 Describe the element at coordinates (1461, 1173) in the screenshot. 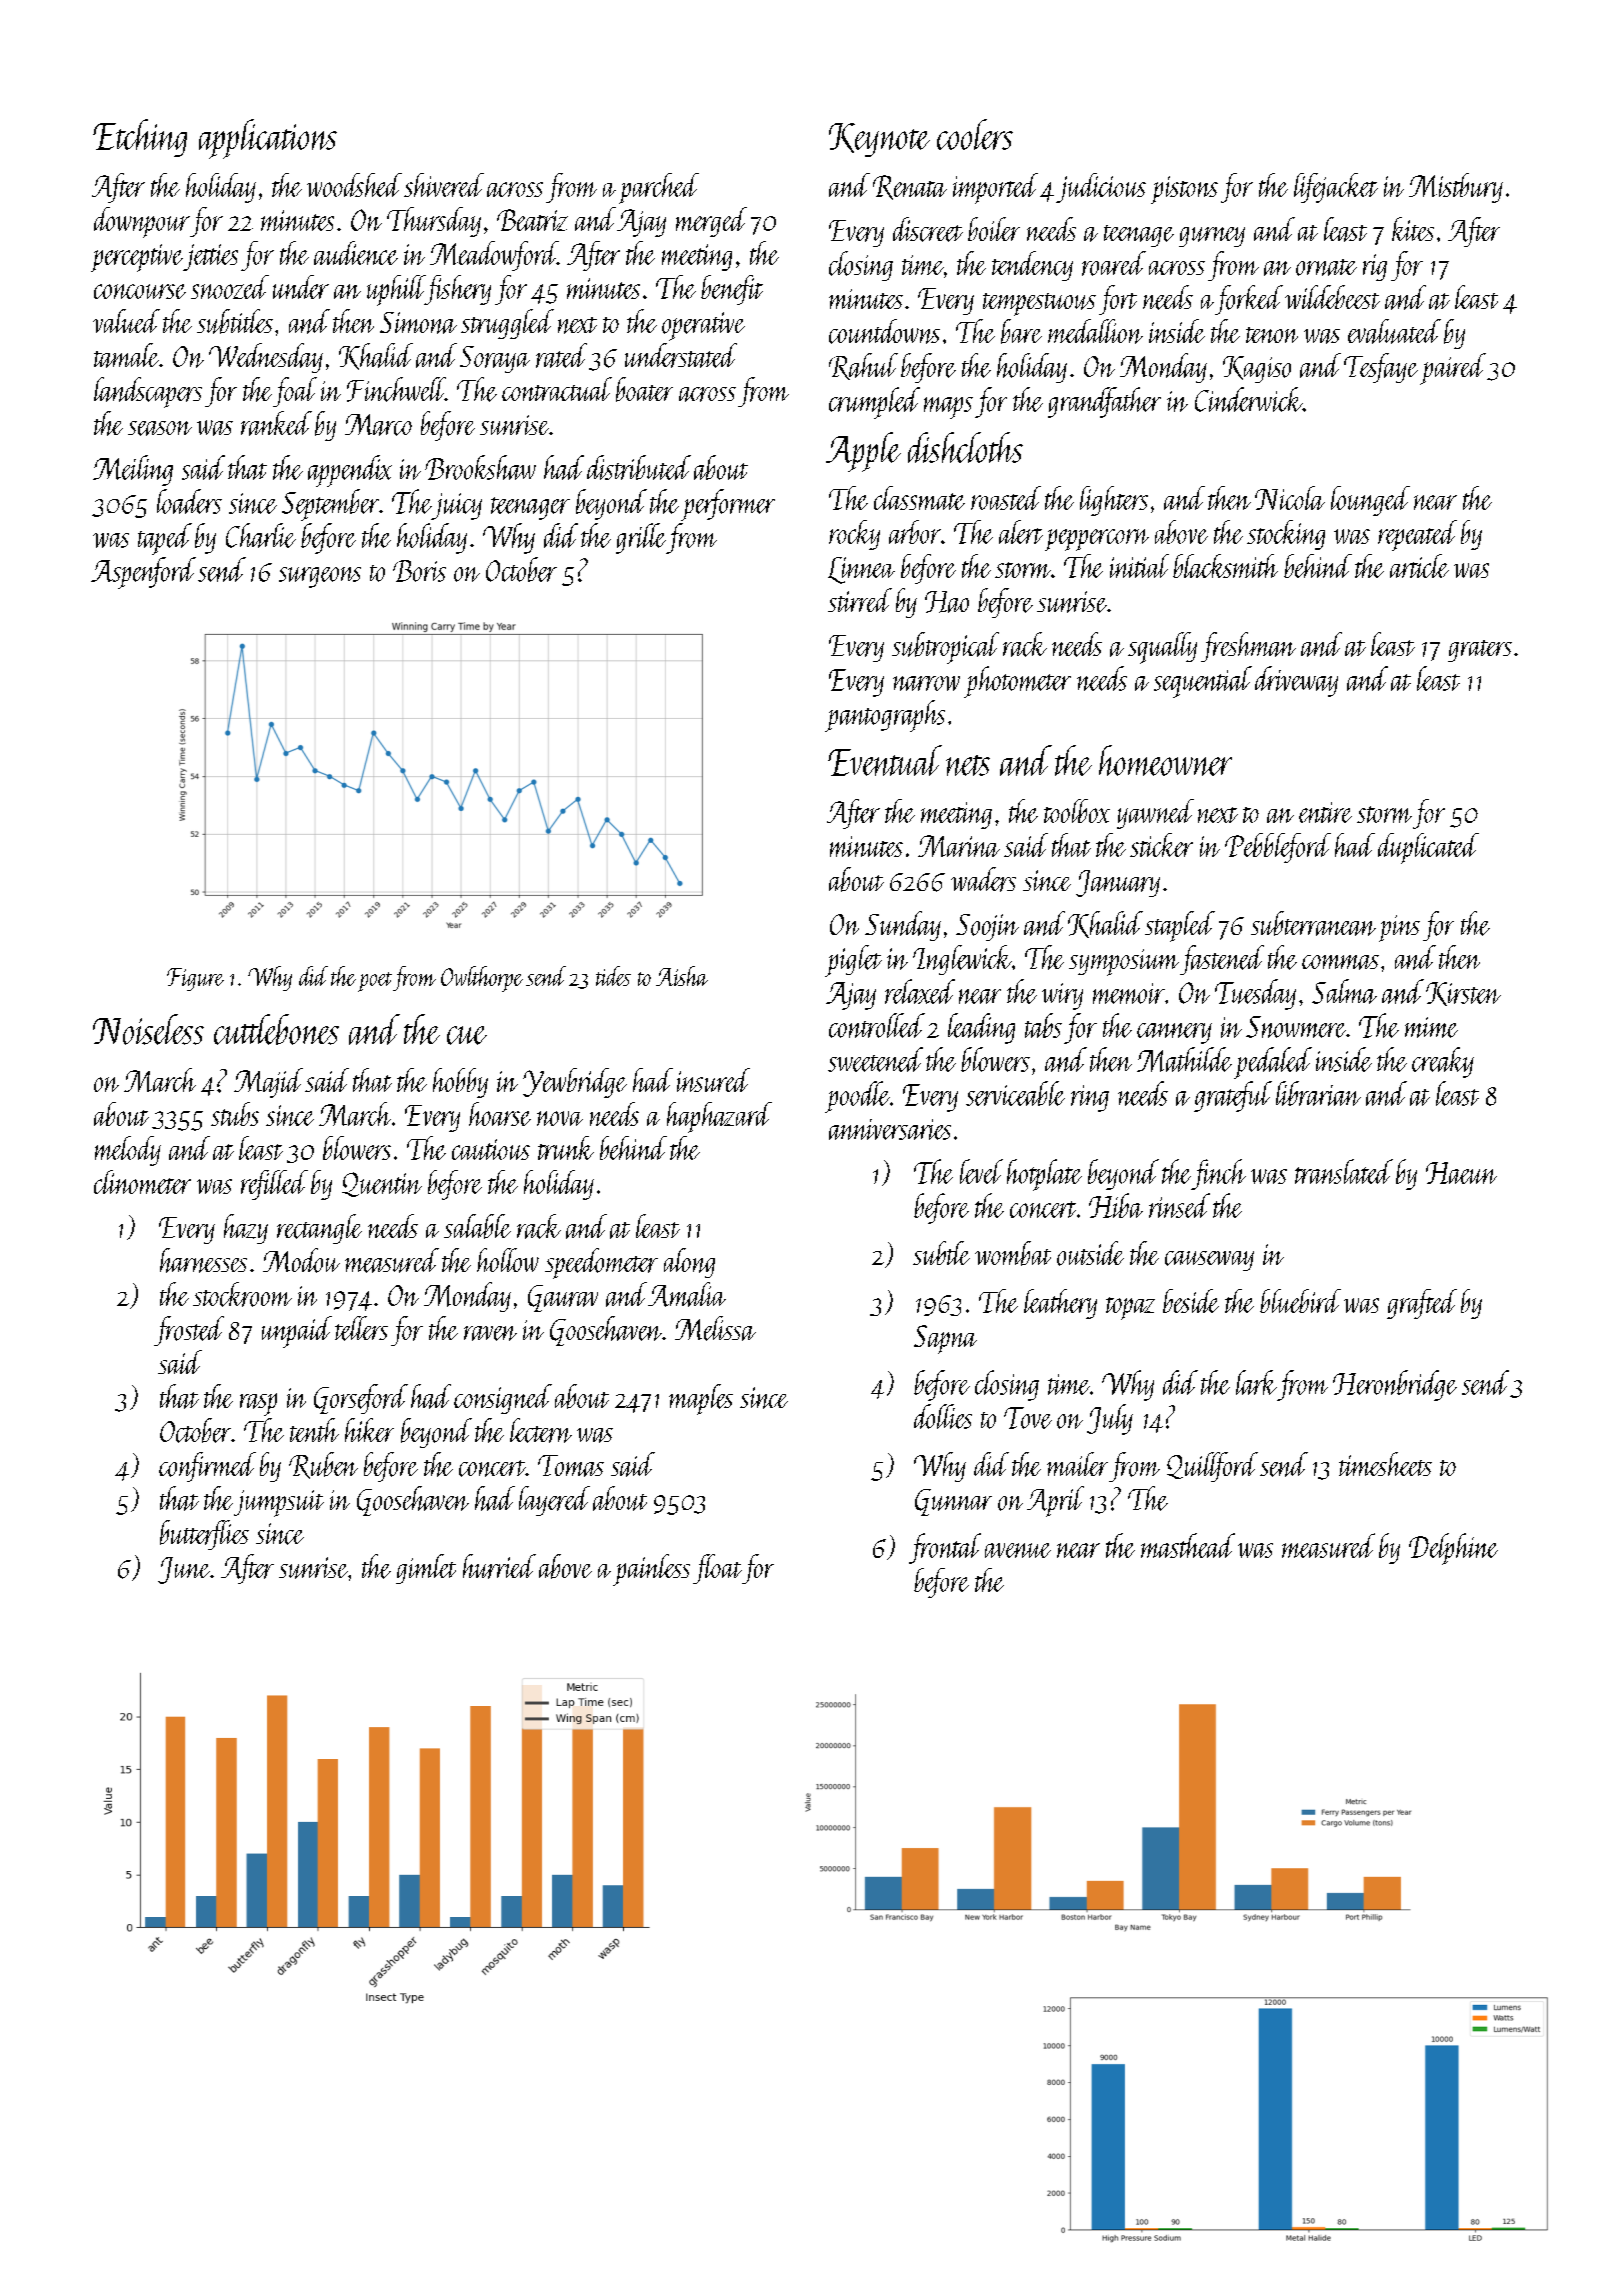

I see `Haeun` at that location.
